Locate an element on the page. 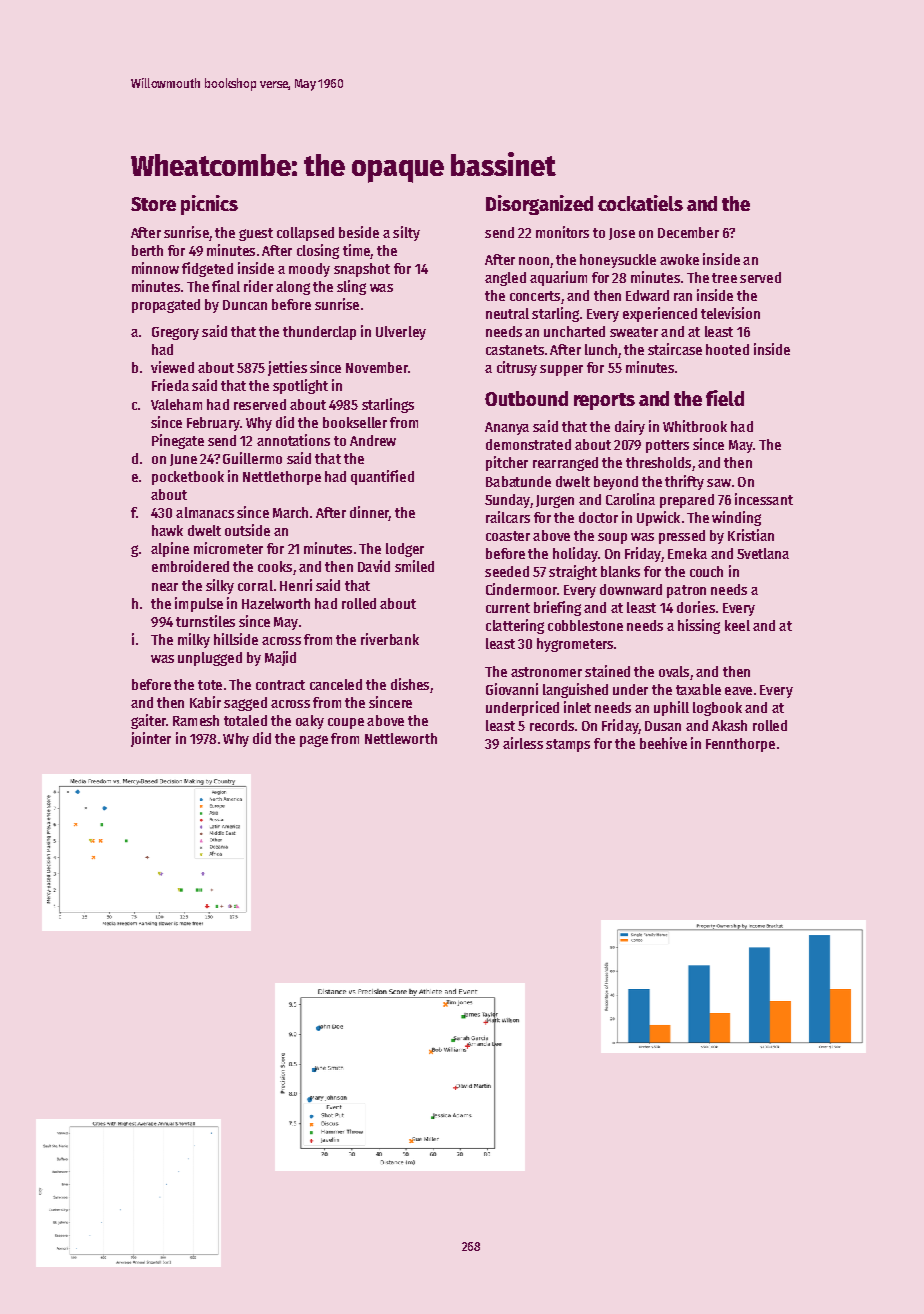 Image resolution: width=924 pixels, height=1314 pixels. Valeham is located at coordinates (176, 404).
